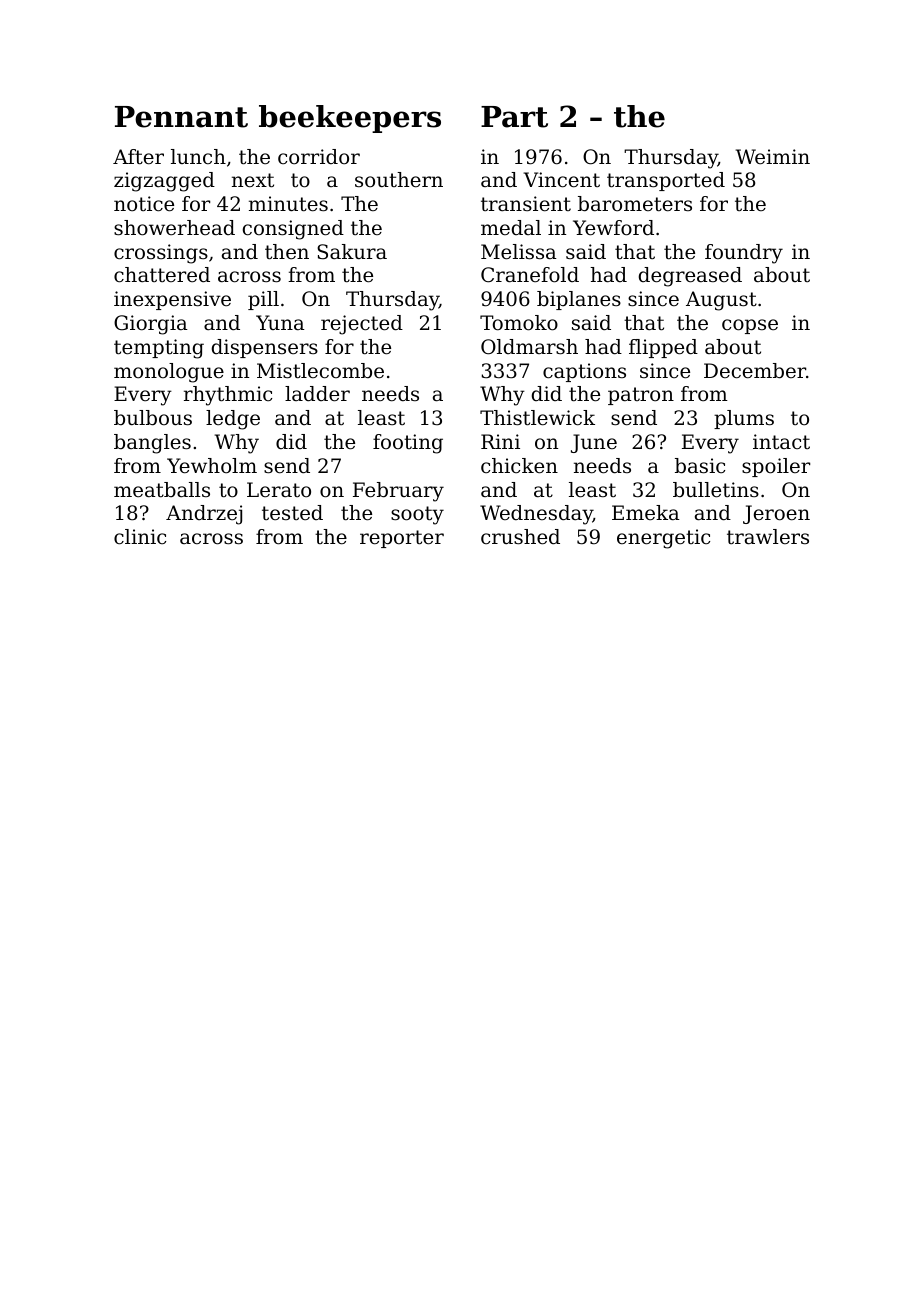 This screenshot has width=924, height=1311. Describe the element at coordinates (519, 466) in the screenshot. I see `chicken` at that location.
